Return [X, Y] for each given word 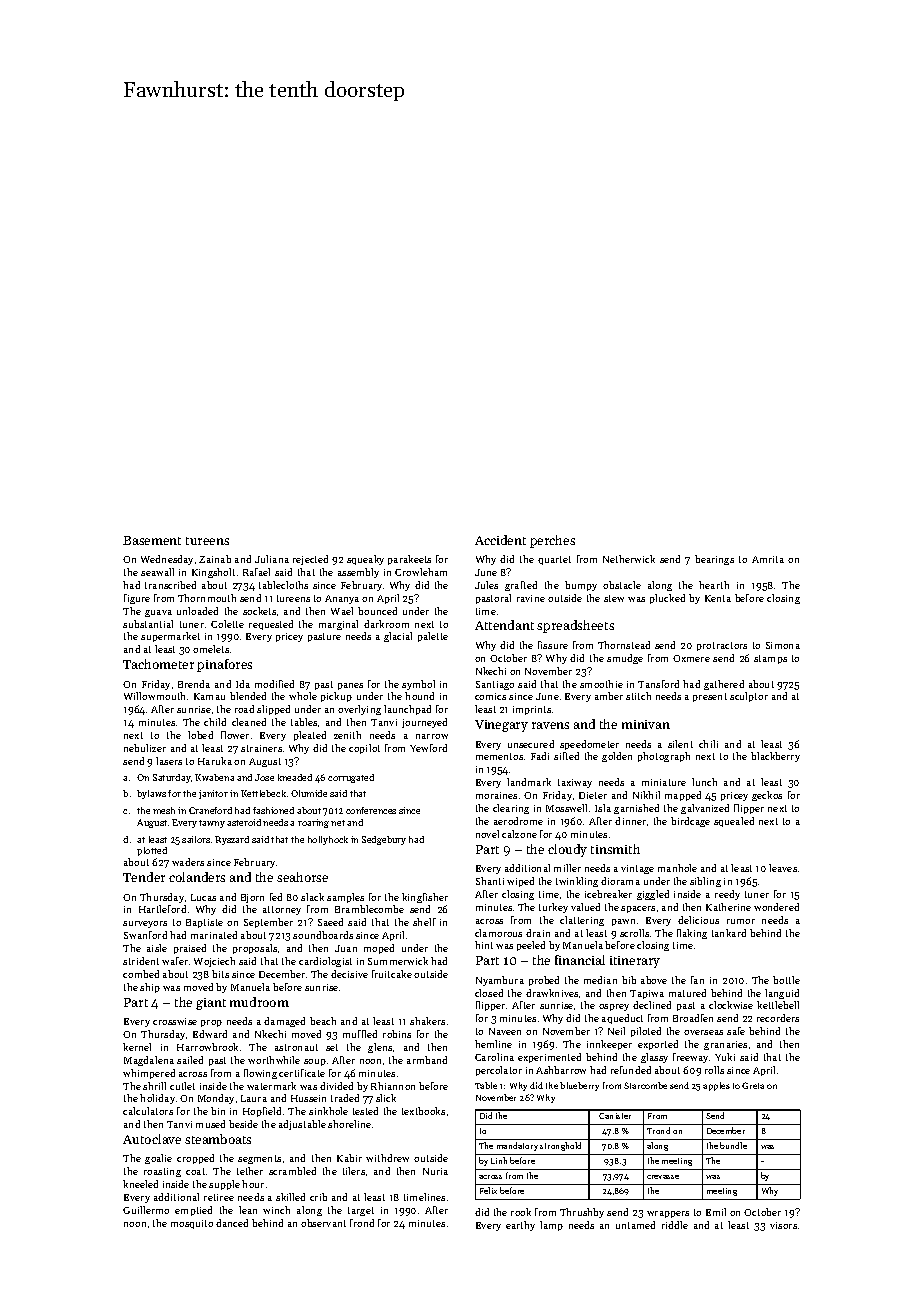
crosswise [175, 1021]
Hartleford [162, 909]
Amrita [768, 559]
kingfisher [425, 898]
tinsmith [615, 849]
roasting [162, 1172]
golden [617, 757]
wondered [776, 907]
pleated [310, 736]
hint [484, 945]
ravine [531, 598]
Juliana [272, 559]
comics [490, 696]
